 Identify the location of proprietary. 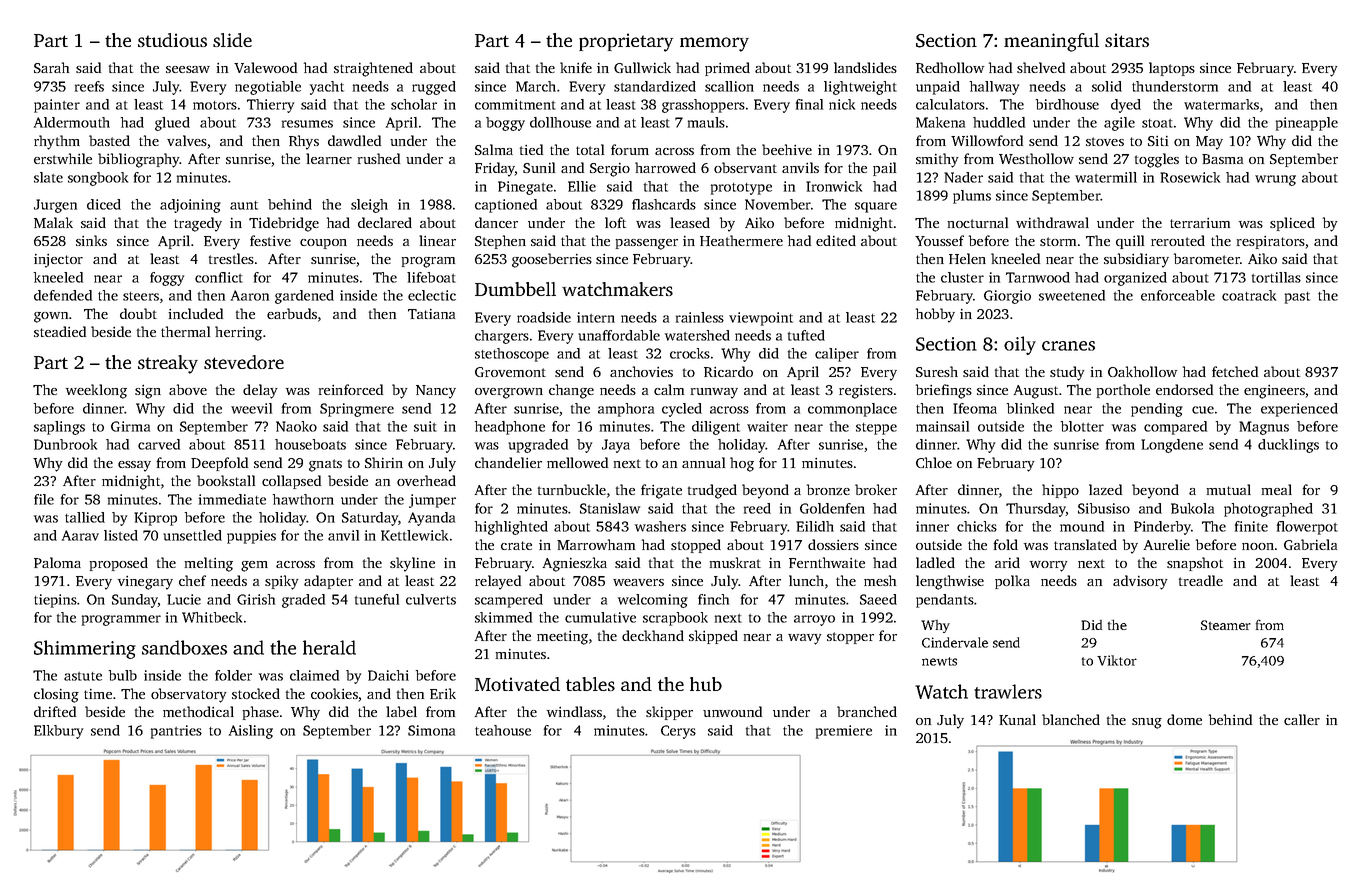
(626, 42).
